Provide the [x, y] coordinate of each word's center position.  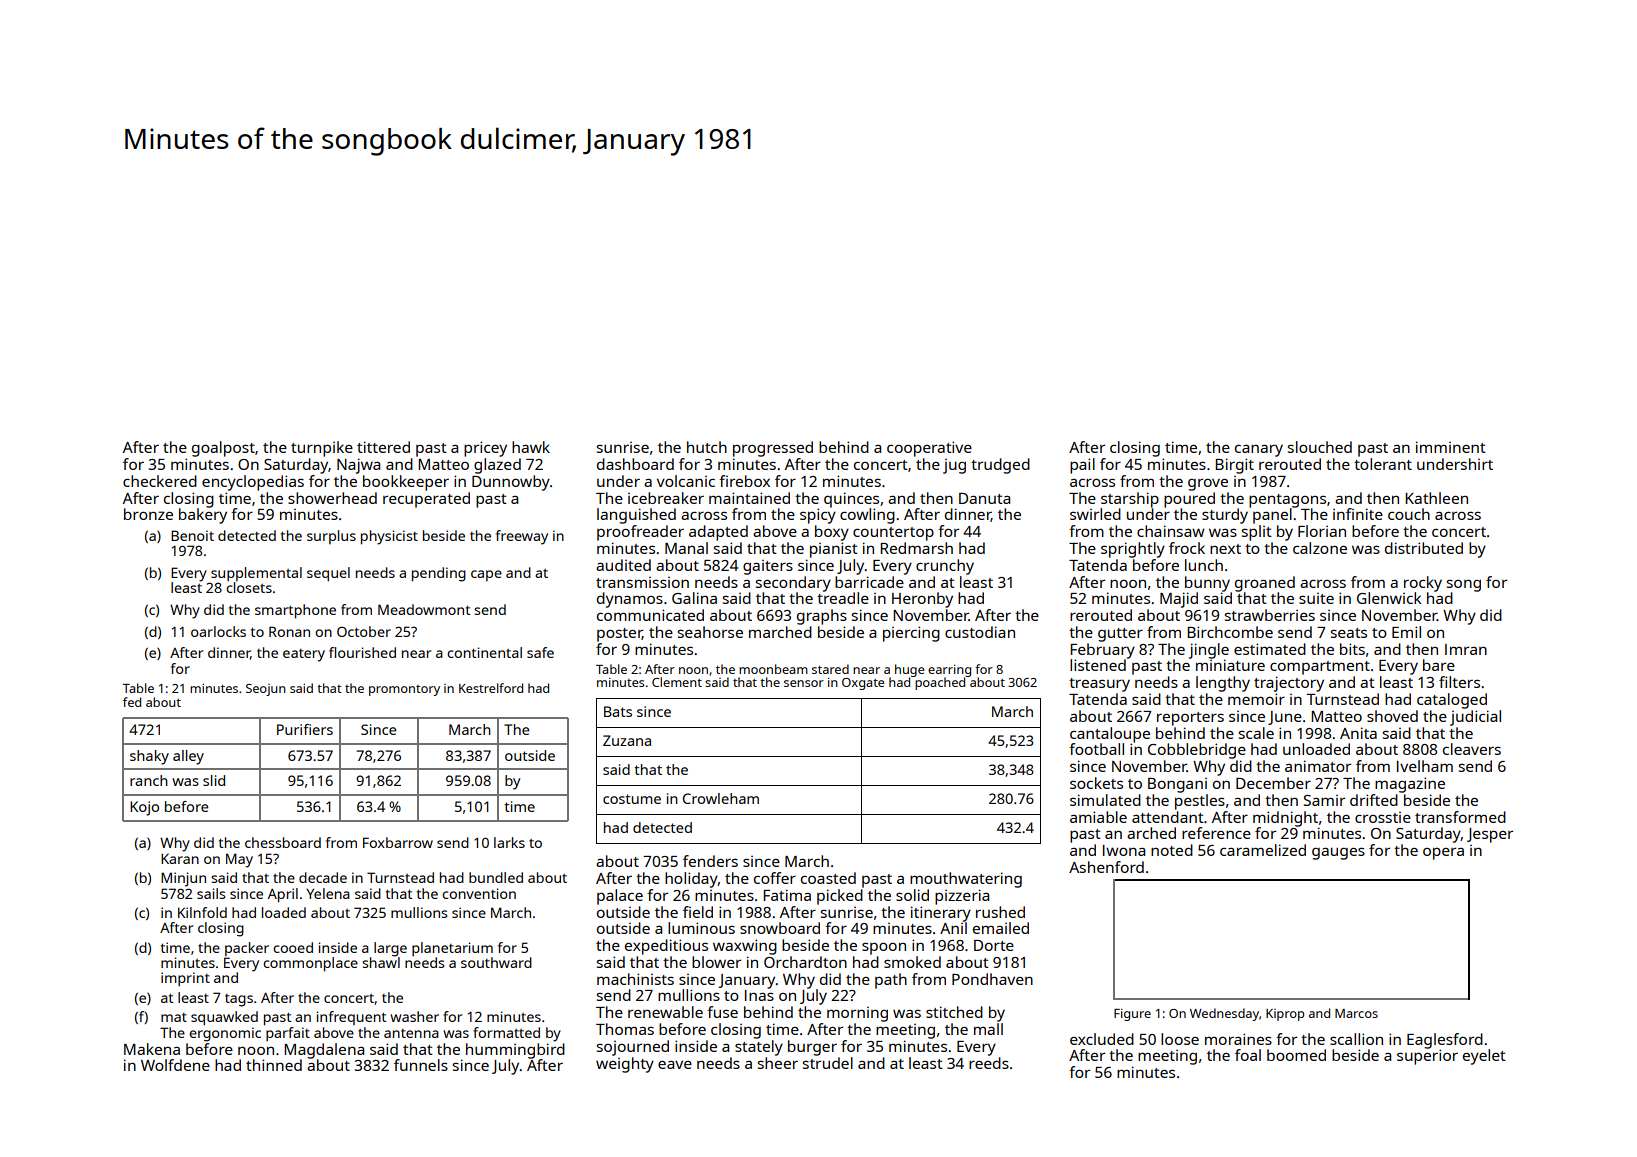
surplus [331, 537]
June [1285, 718]
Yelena [328, 893]
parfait [288, 1034]
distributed [1424, 548]
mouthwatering [966, 880]
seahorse [710, 632]
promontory [404, 690]
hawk [531, 447]
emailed [1001, 928]
